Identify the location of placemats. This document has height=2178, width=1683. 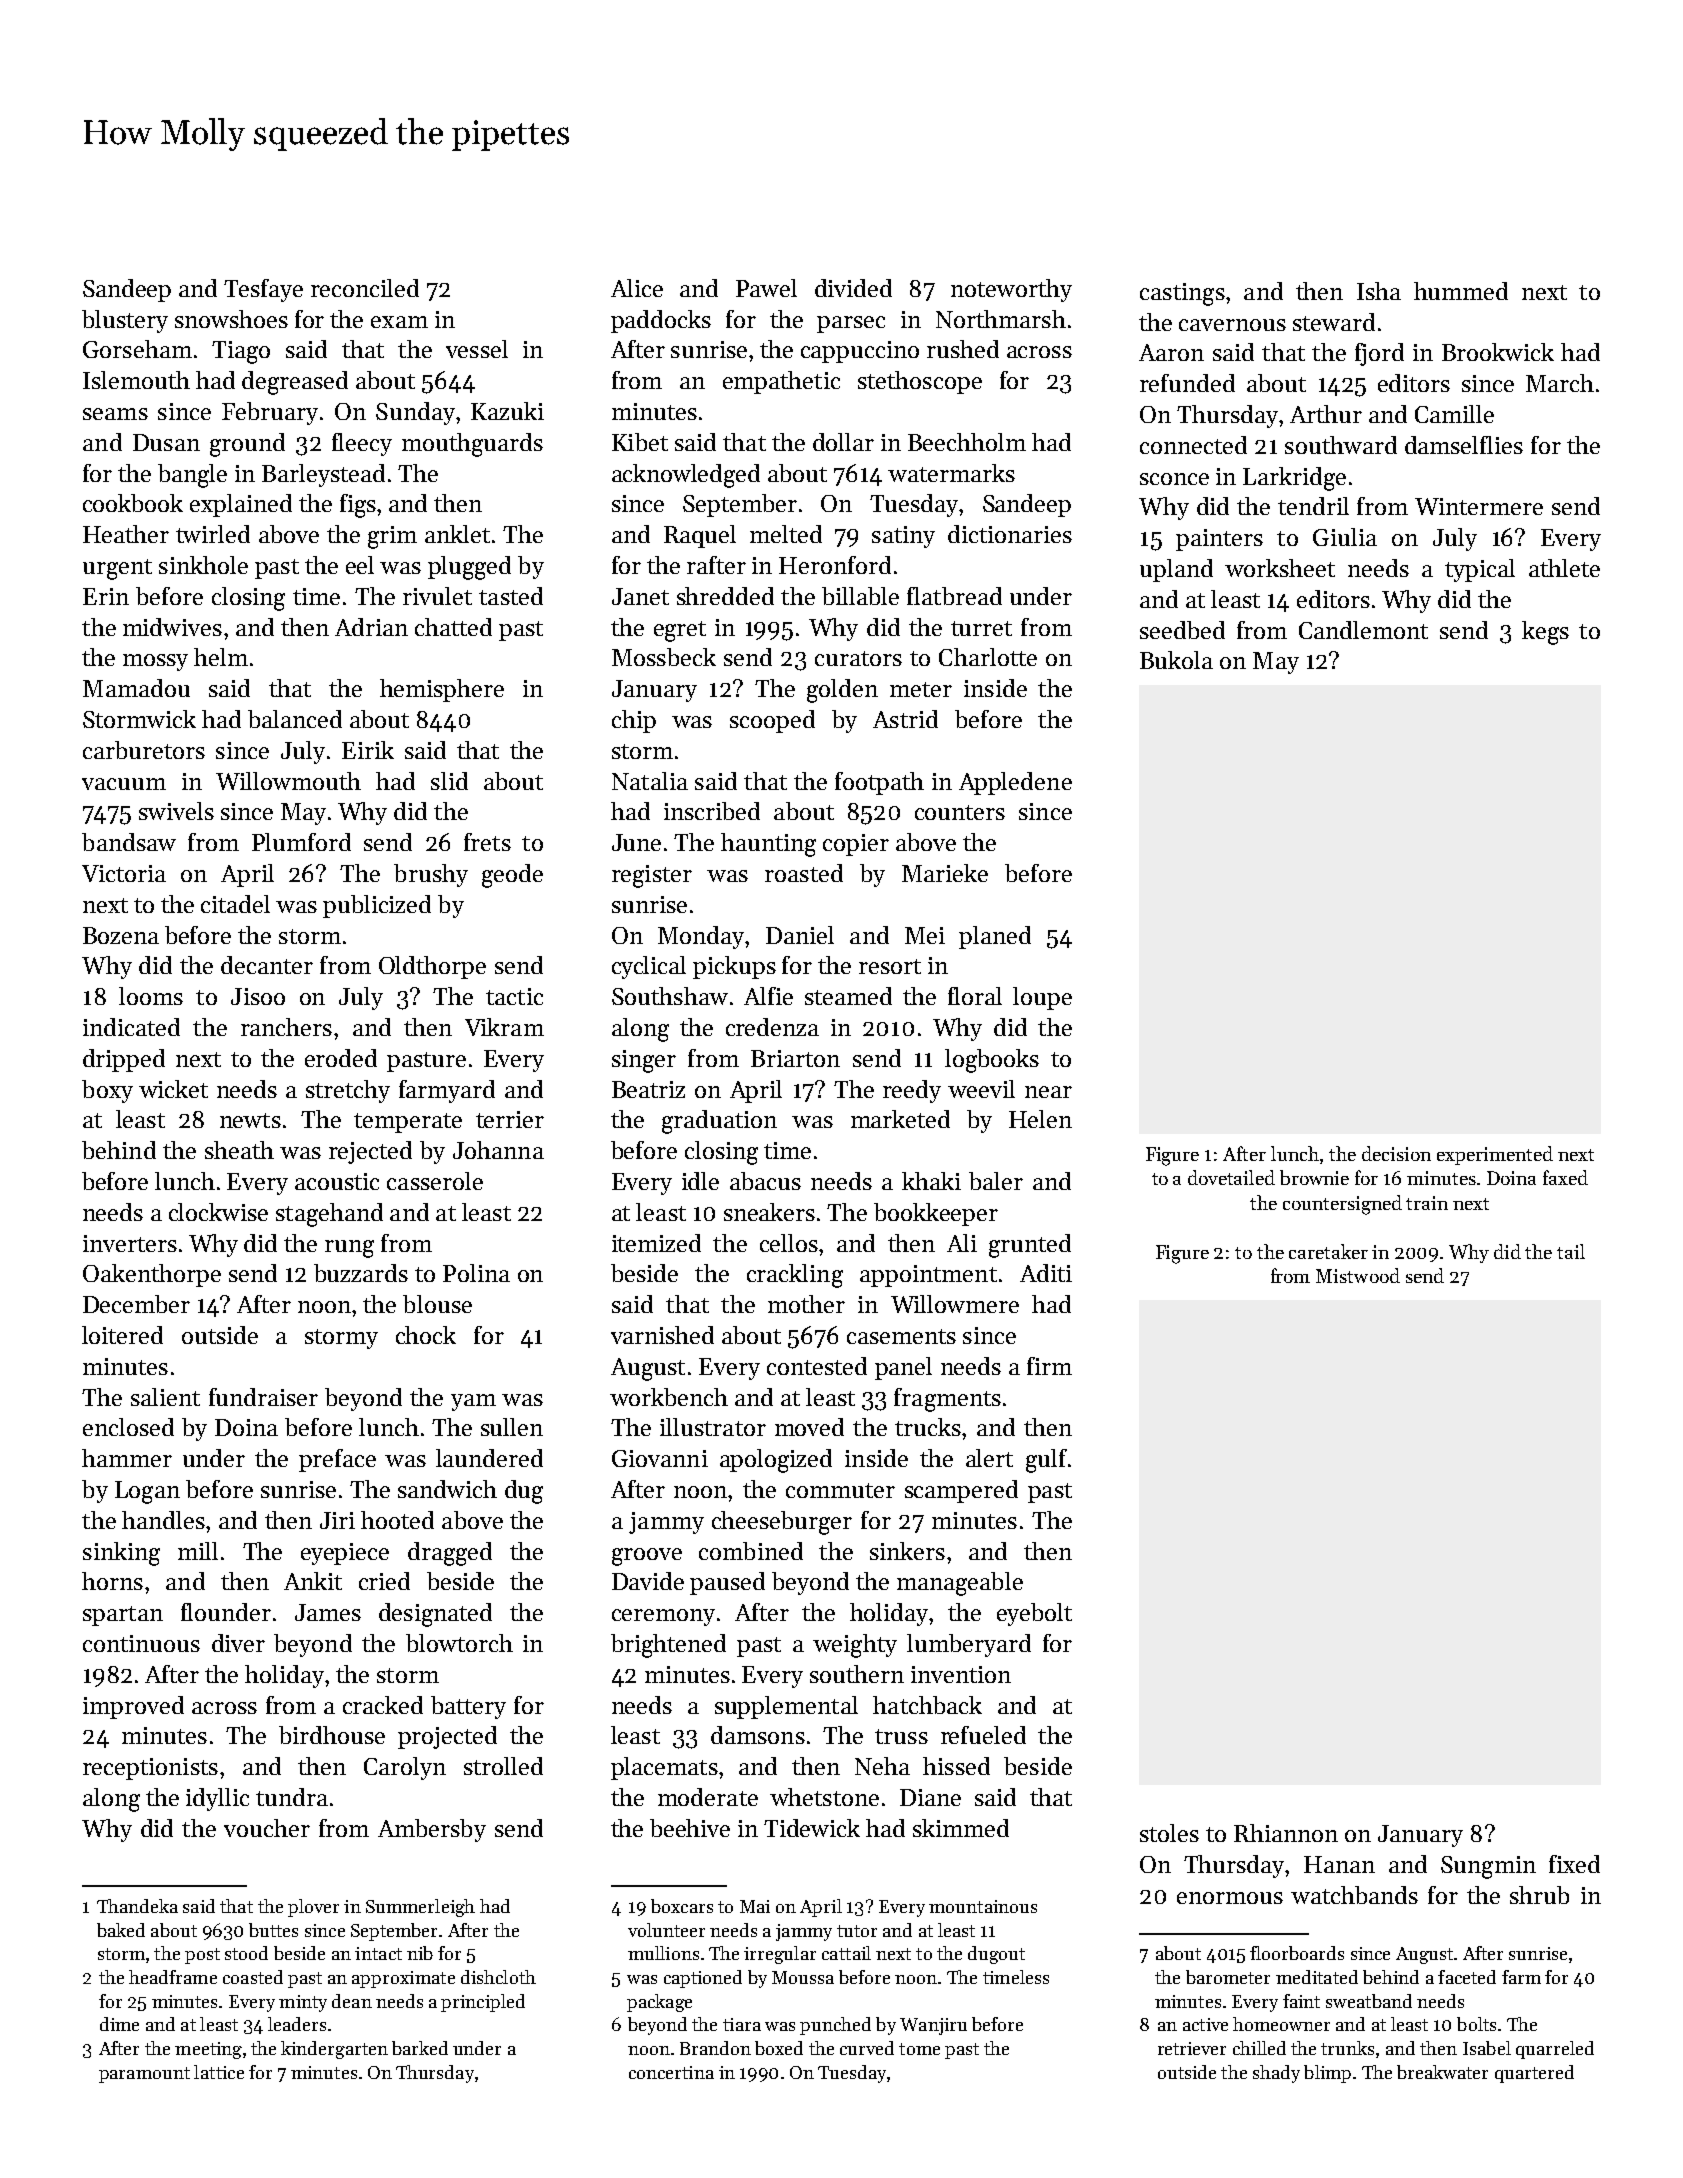
(664, 1768).
